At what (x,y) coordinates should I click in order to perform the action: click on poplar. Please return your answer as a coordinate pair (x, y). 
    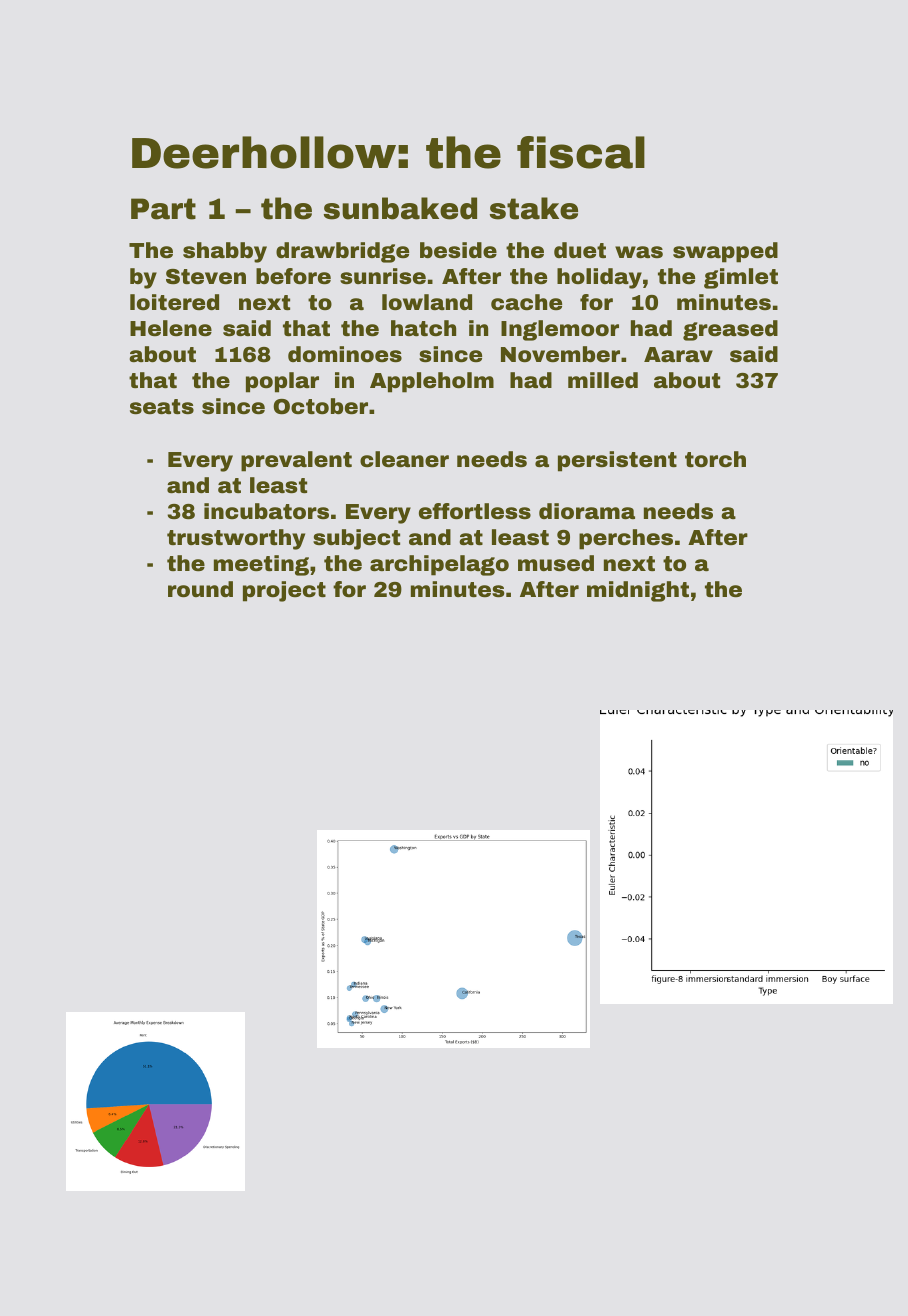
    Looking at the image, I should click on (282, 382).
